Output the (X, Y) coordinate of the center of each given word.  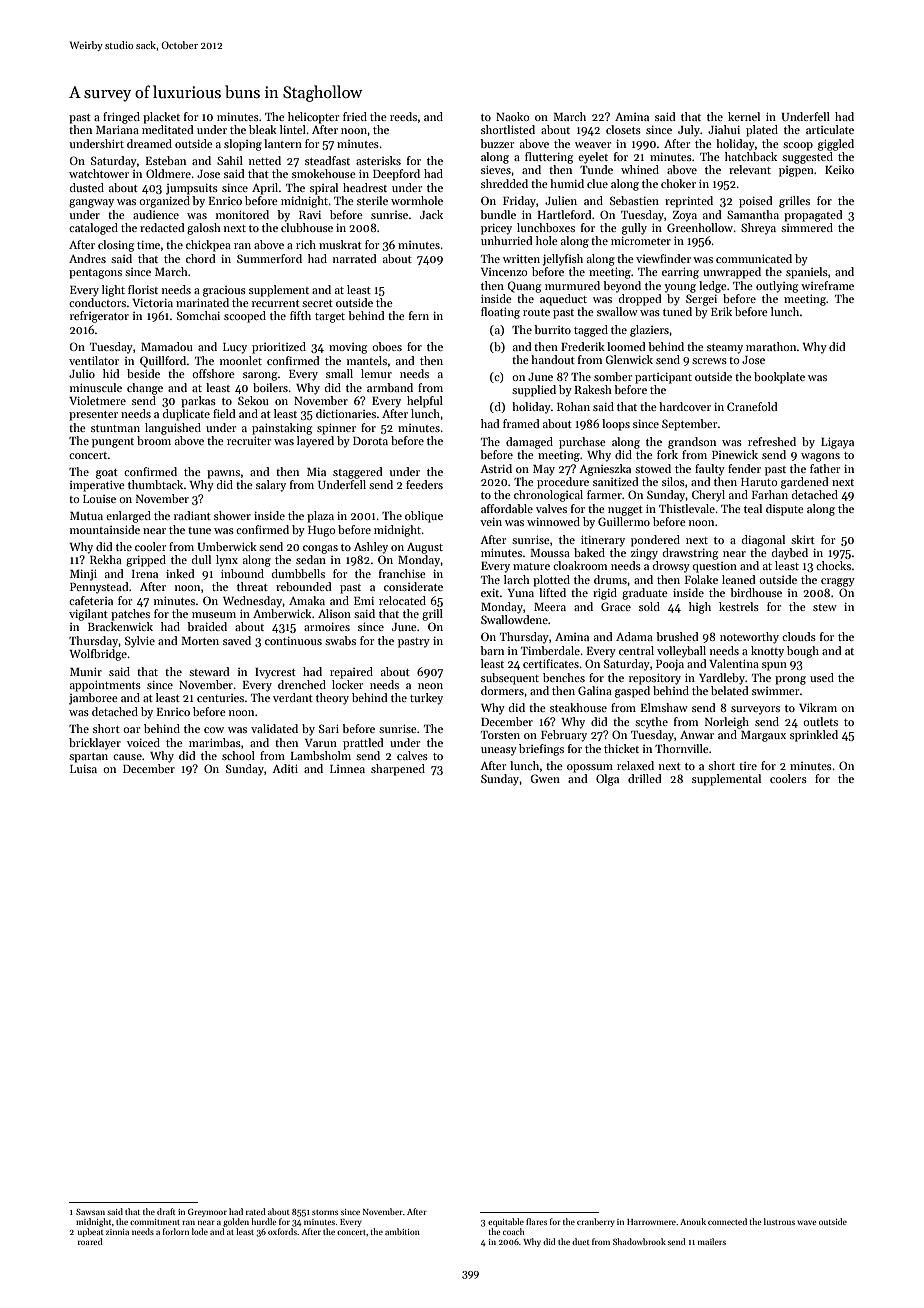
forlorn (176, 1231)
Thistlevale (687, 508)
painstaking (282, 429)
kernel (744, 116)
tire (748, 766)
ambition (402, 1231)
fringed (121, 118)
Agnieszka (605, 470)
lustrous (779, 1221)
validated (274, 728)
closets (623, 129)
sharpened (398, 770)
